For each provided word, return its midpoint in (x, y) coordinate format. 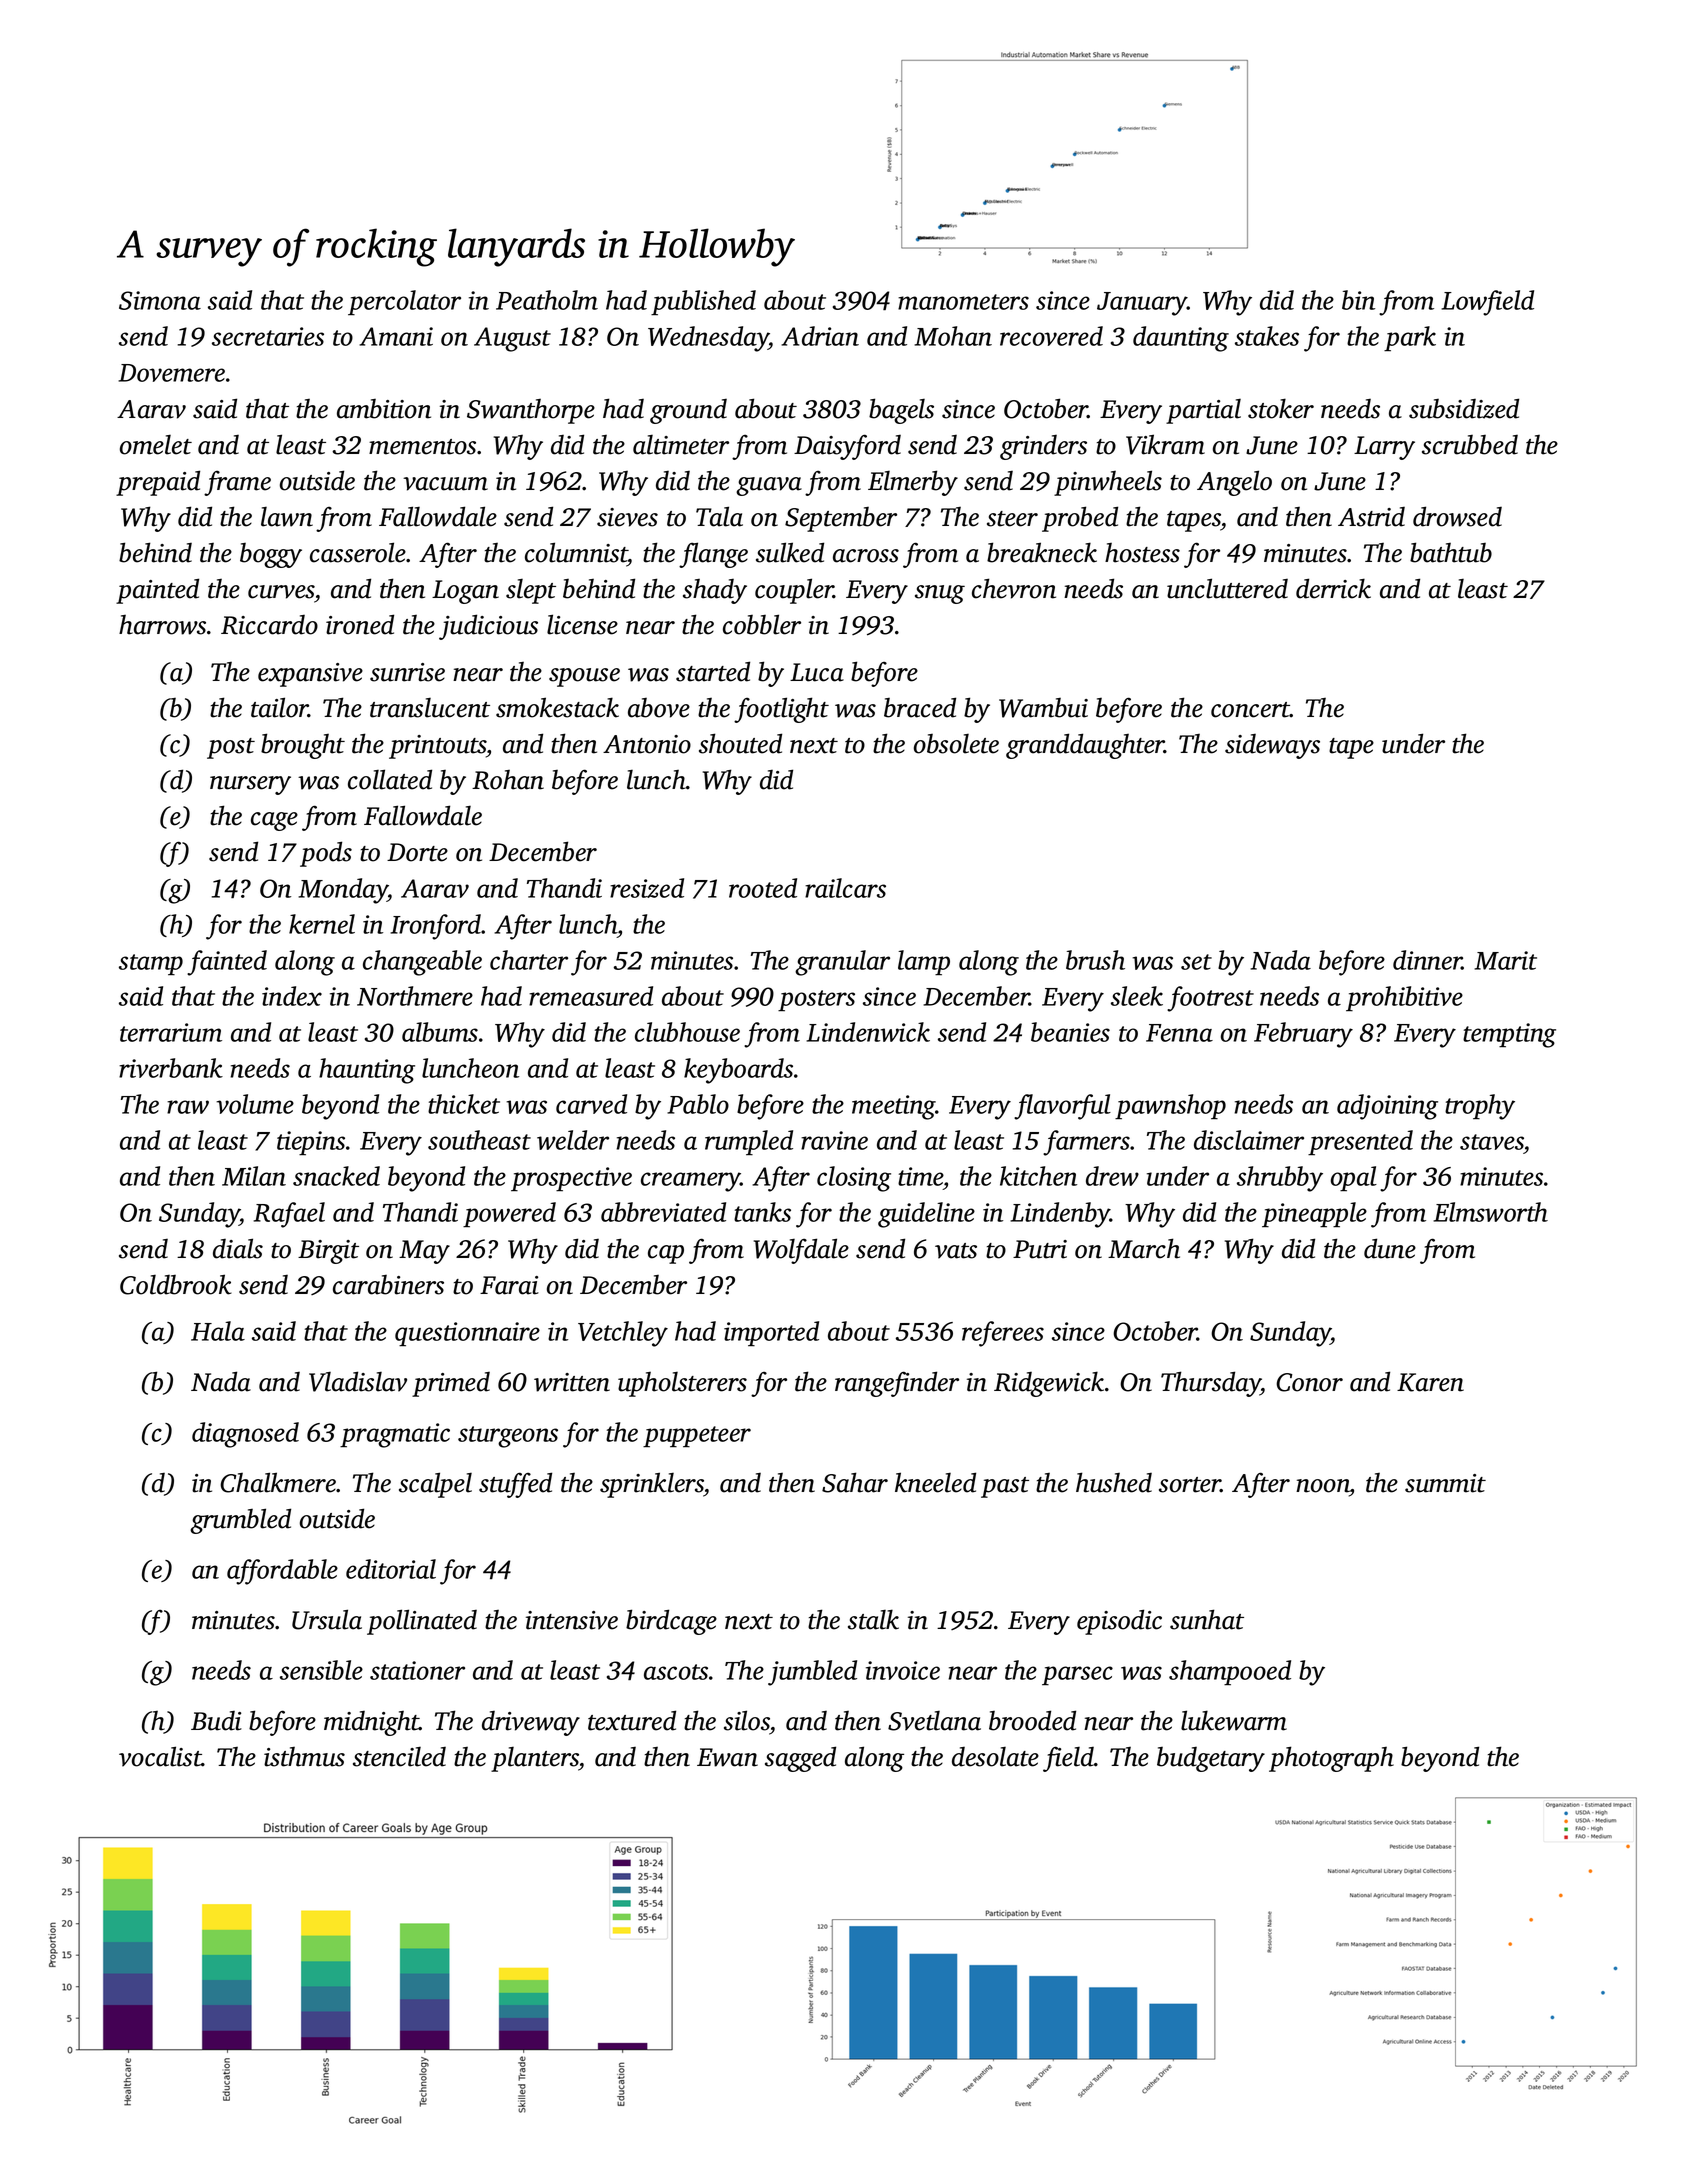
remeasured (591, 996)
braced (920, 707)
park (1410, 339)
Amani (396, 336)
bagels (901, 411)
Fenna (1179, 1033)
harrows (162, 625)
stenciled (399, 1757)
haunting (367, 1071)
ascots (676, 1672)
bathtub (1451, 552)
